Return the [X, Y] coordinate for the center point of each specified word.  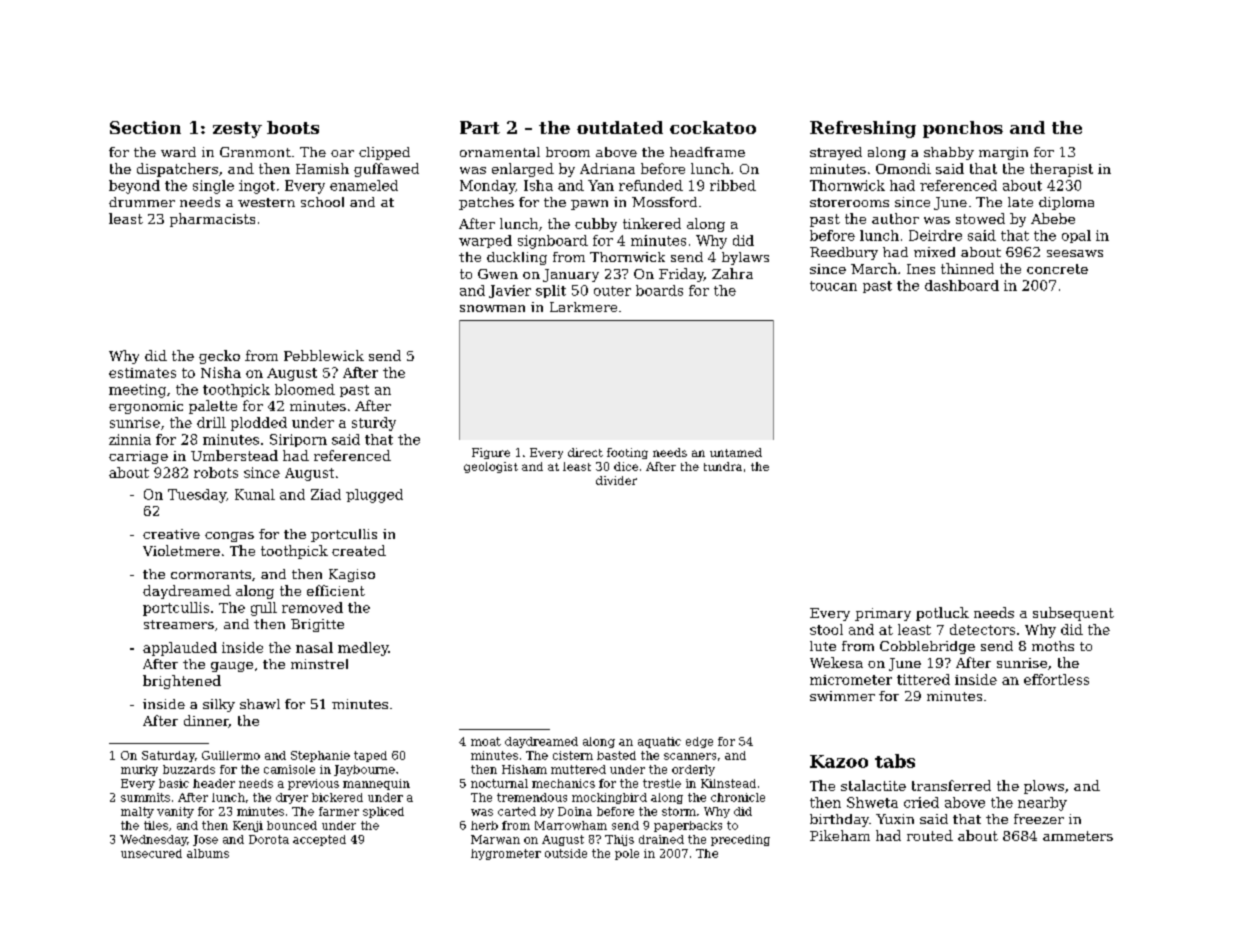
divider [616, 480]
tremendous [532, 797]
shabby [949, 153]
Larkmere [583, 307]
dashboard [962, 285]
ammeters [1078, 836]
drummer [142, 202]
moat [486, 741]
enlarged [523, 170]
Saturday [168, 756]
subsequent [1073, 614]
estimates [142, 373]
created [359, 550]
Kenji [248, 826]
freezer [1039, 819]
